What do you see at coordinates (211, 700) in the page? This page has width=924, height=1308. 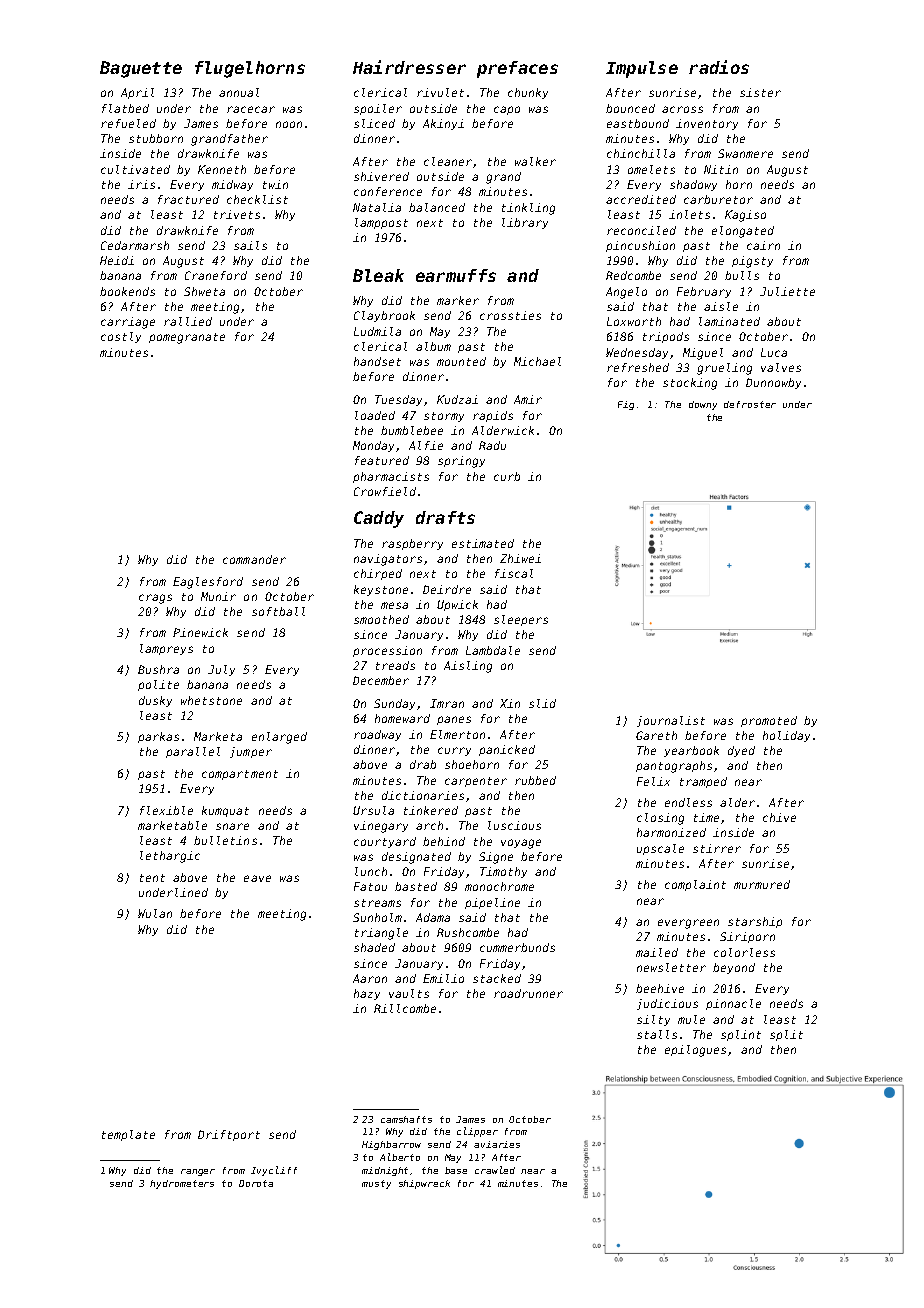 I see `whetstone` at bounding box center [211, 700].
